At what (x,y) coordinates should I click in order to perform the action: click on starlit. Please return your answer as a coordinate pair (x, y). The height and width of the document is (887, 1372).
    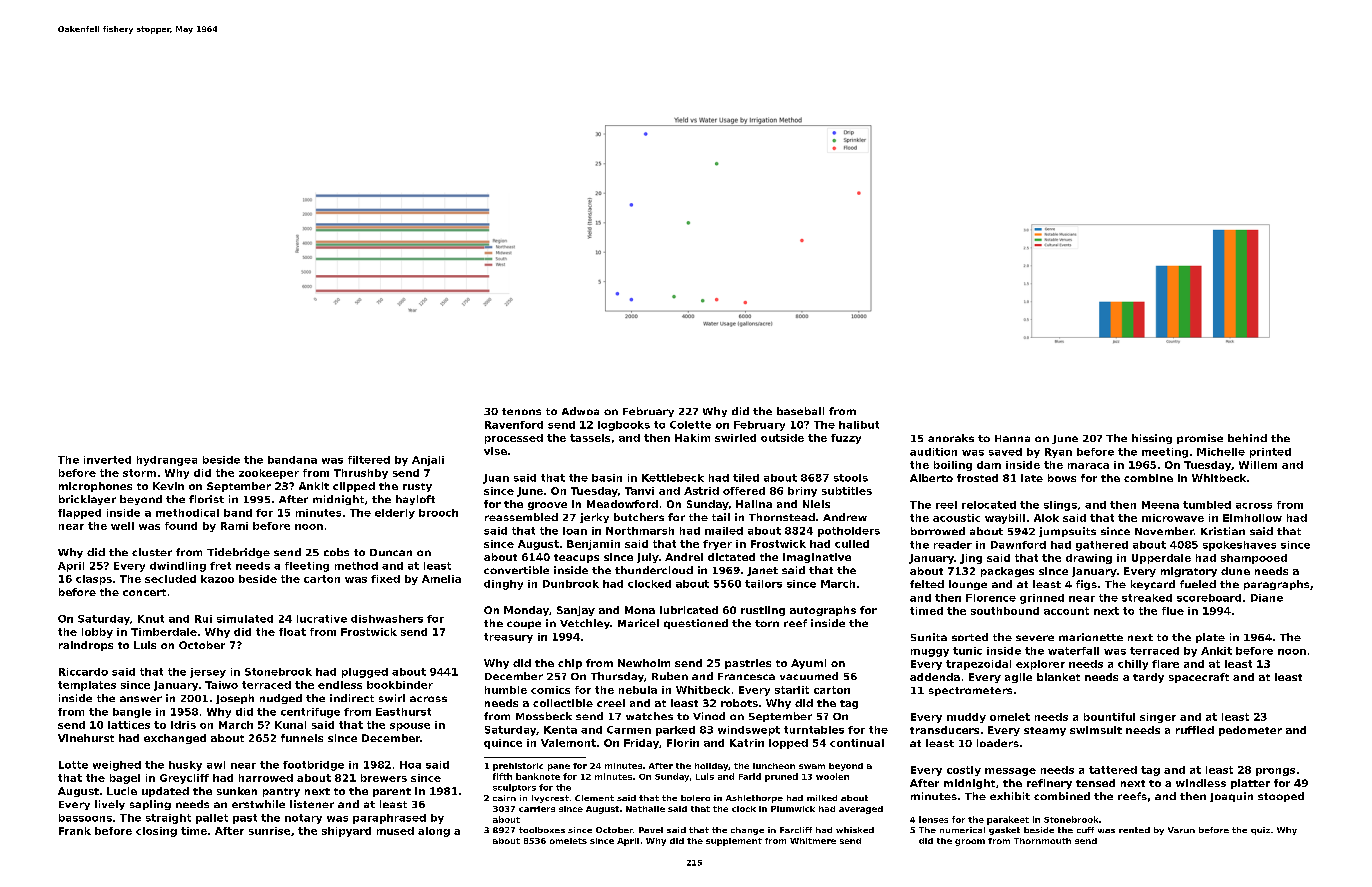
    Looking at the image, I should click on (792, 690).
